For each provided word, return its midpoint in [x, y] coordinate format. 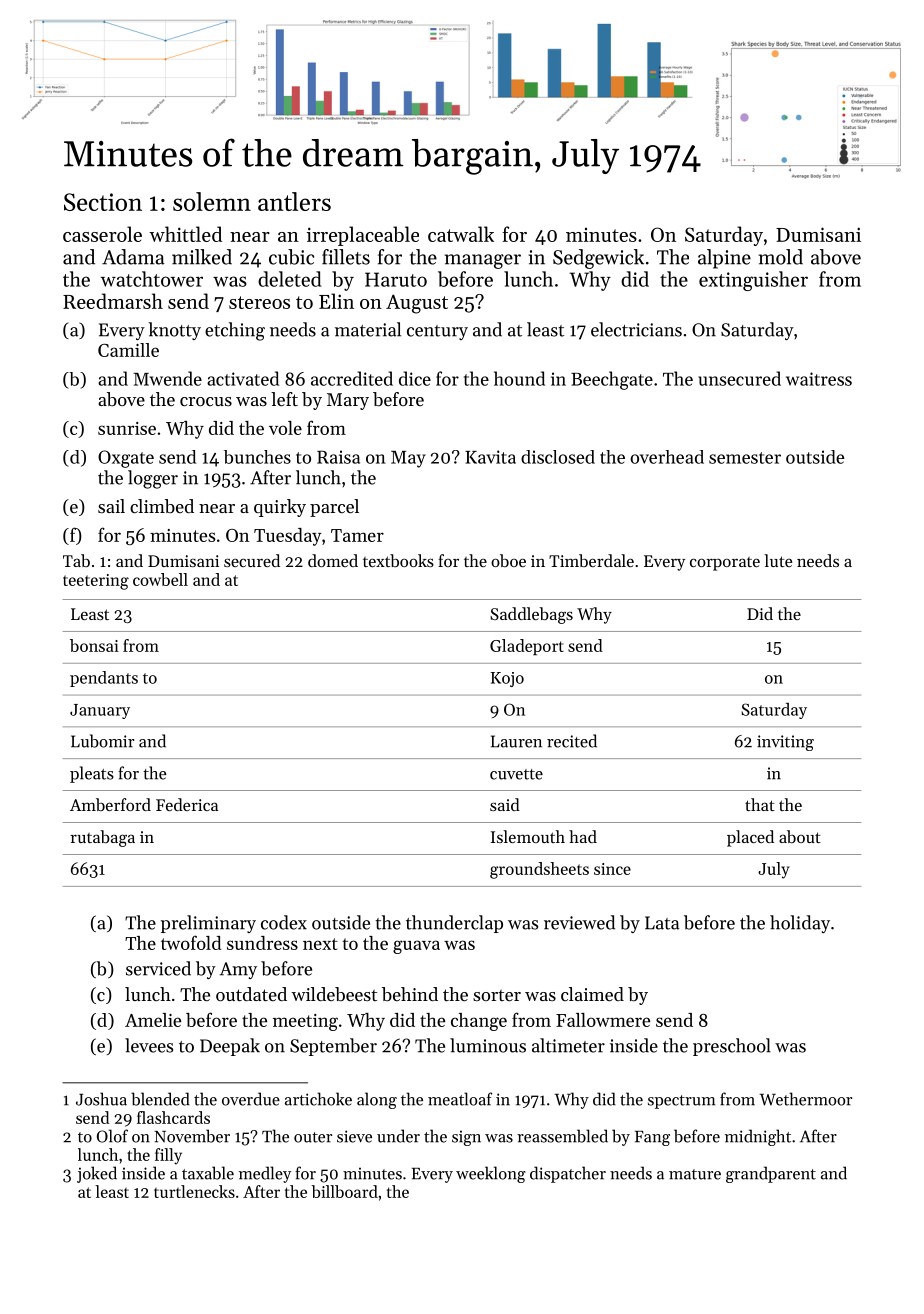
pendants [104, 679]
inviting [785, 743]
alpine [724, 259]
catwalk [461, 234]
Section [103, 202]
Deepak [230, 1047]
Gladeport [527, 647]
